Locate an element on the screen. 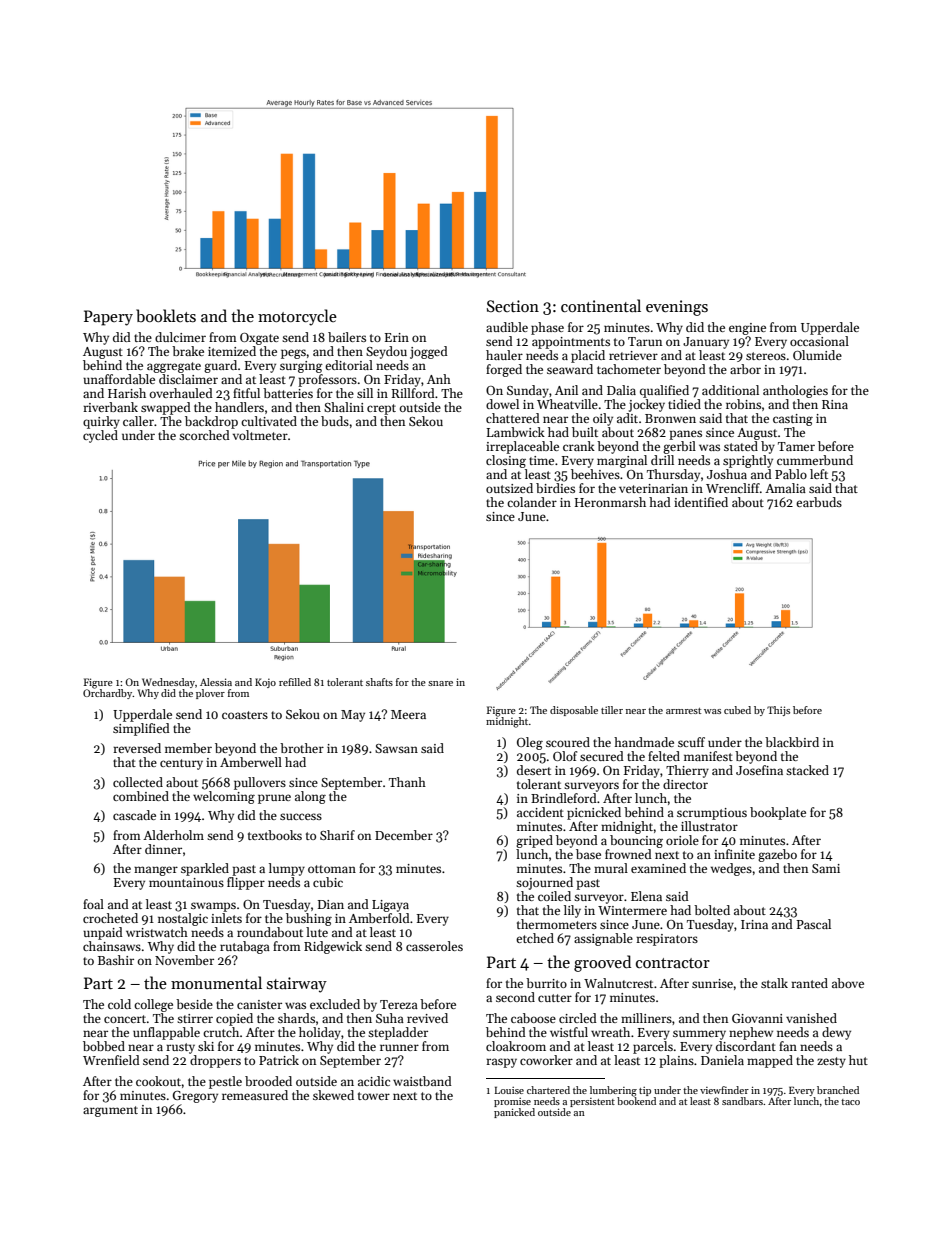 The image size is (952, 1233). panicked is located at coordinates (514, 1113).
